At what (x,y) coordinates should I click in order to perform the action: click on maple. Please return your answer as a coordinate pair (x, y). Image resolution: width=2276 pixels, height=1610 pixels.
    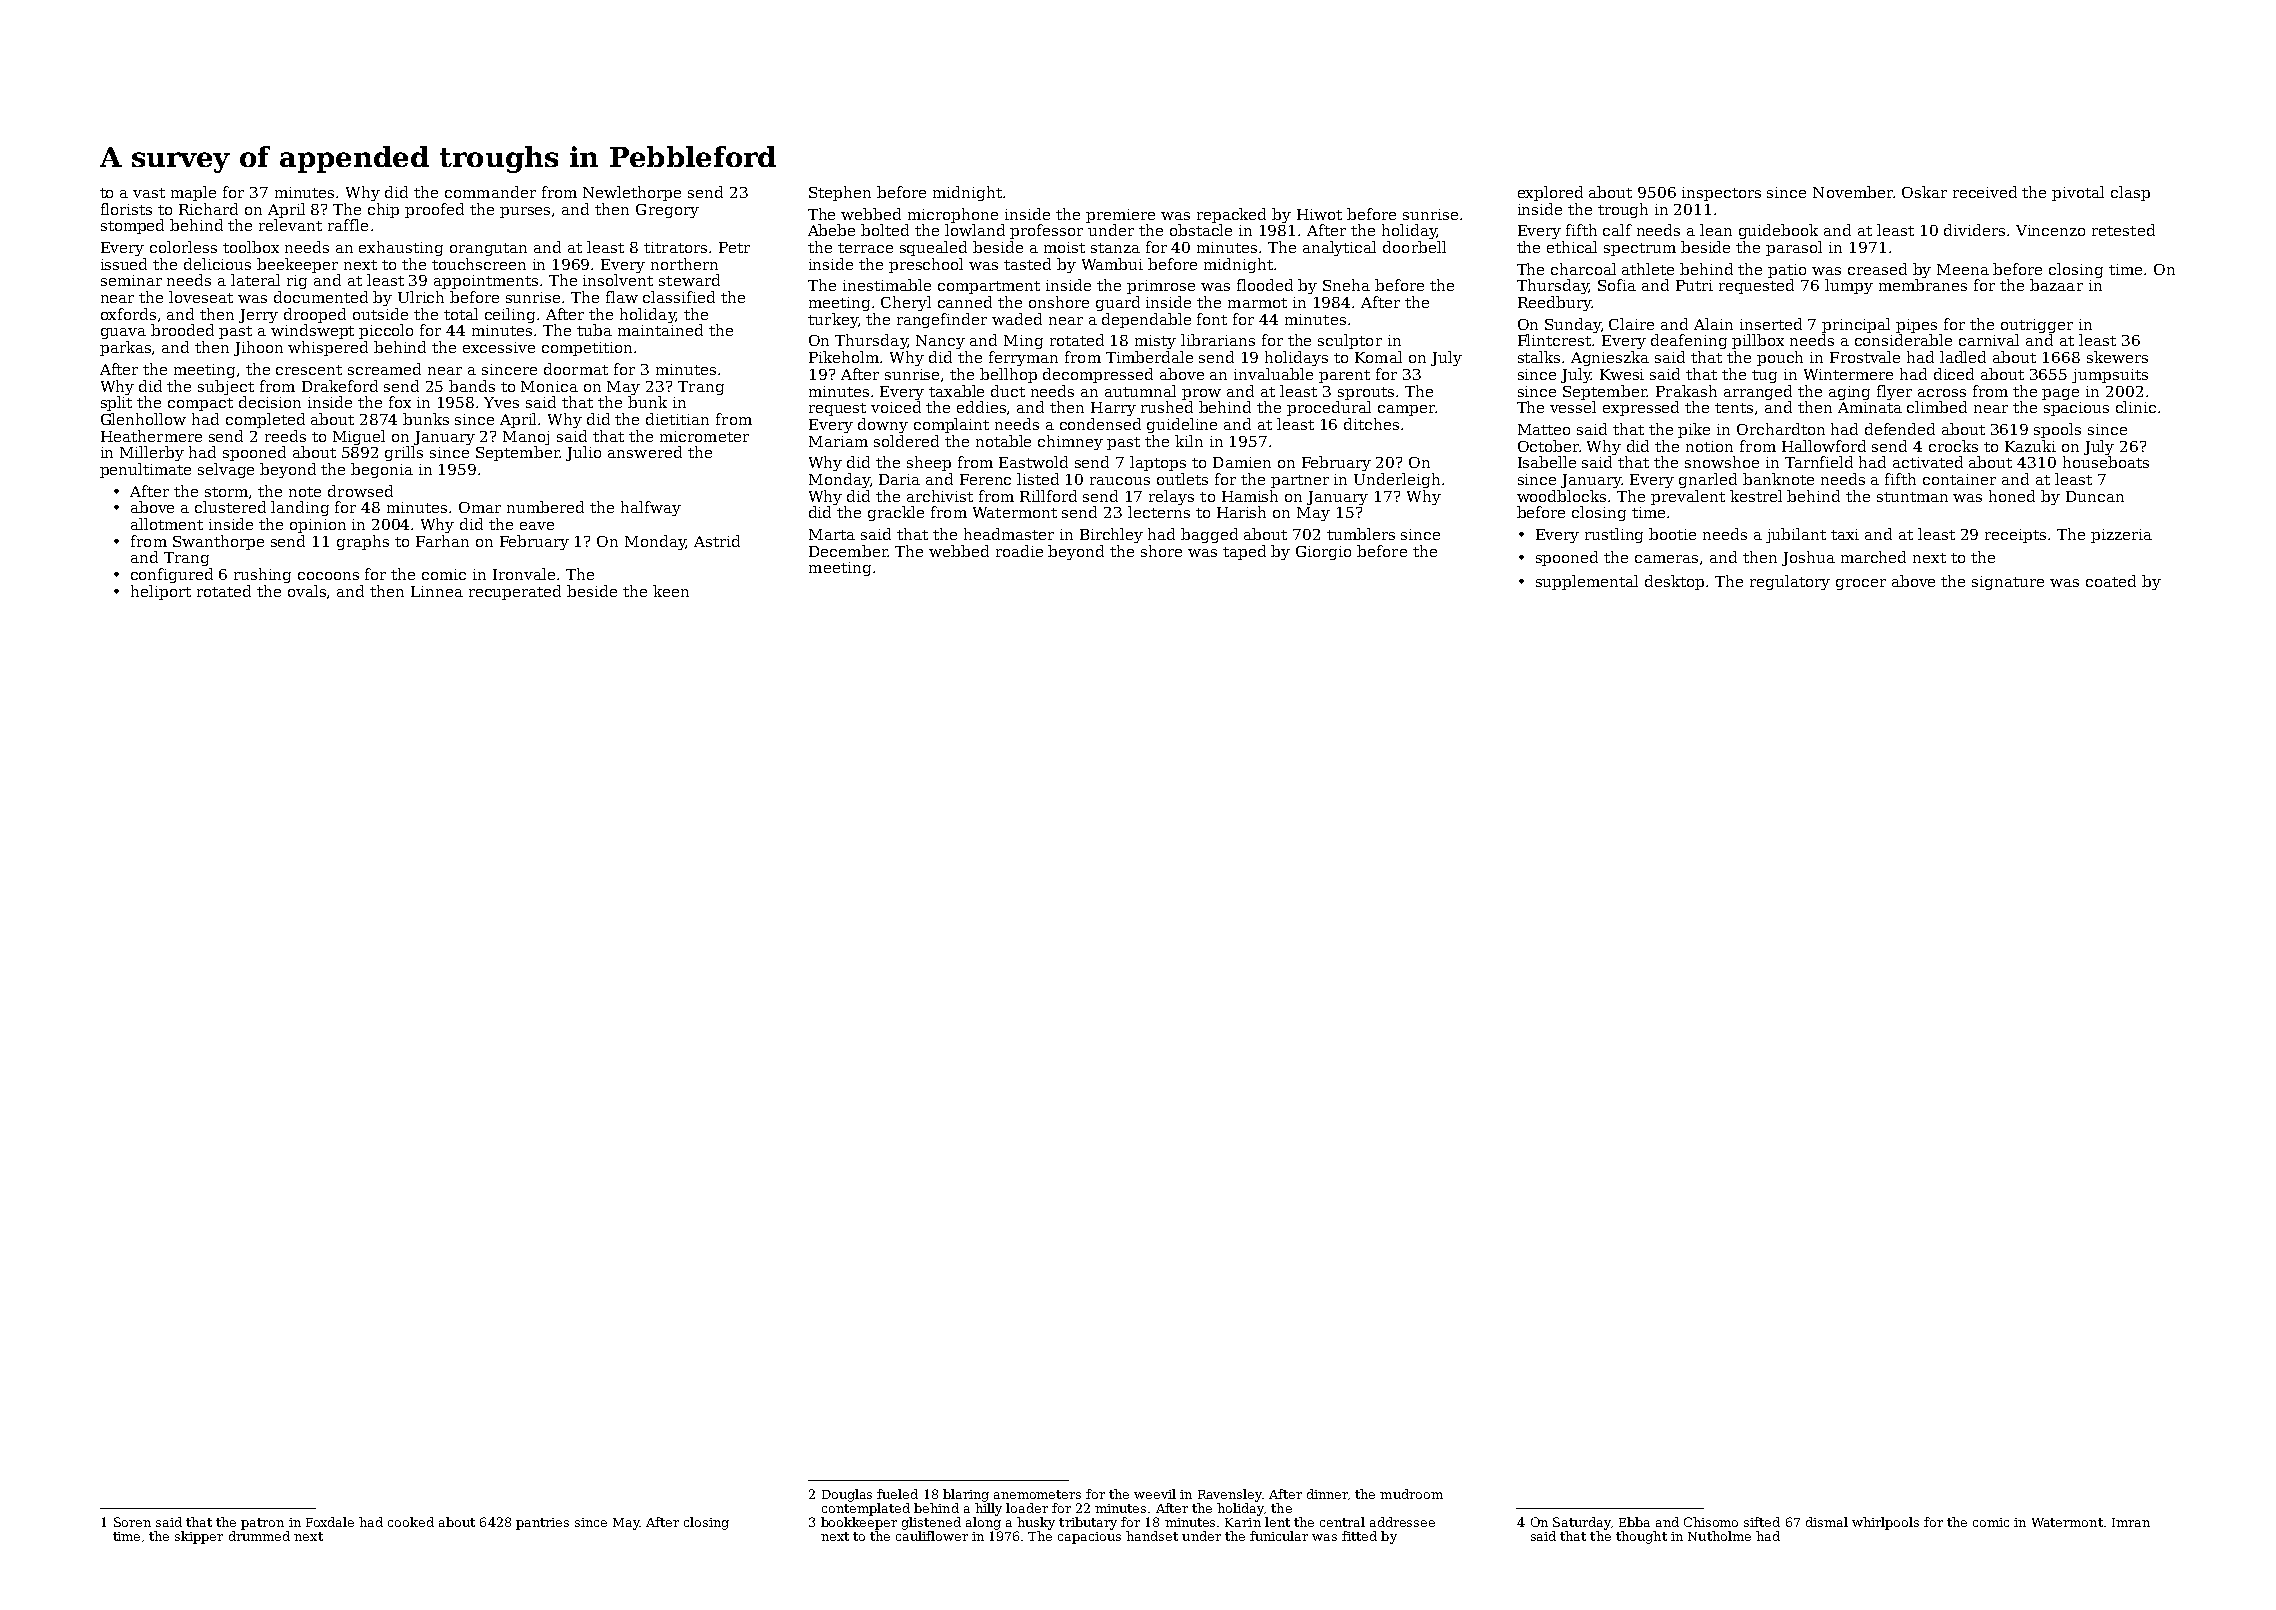
    Looking at the image, I should click on (193, 193).
